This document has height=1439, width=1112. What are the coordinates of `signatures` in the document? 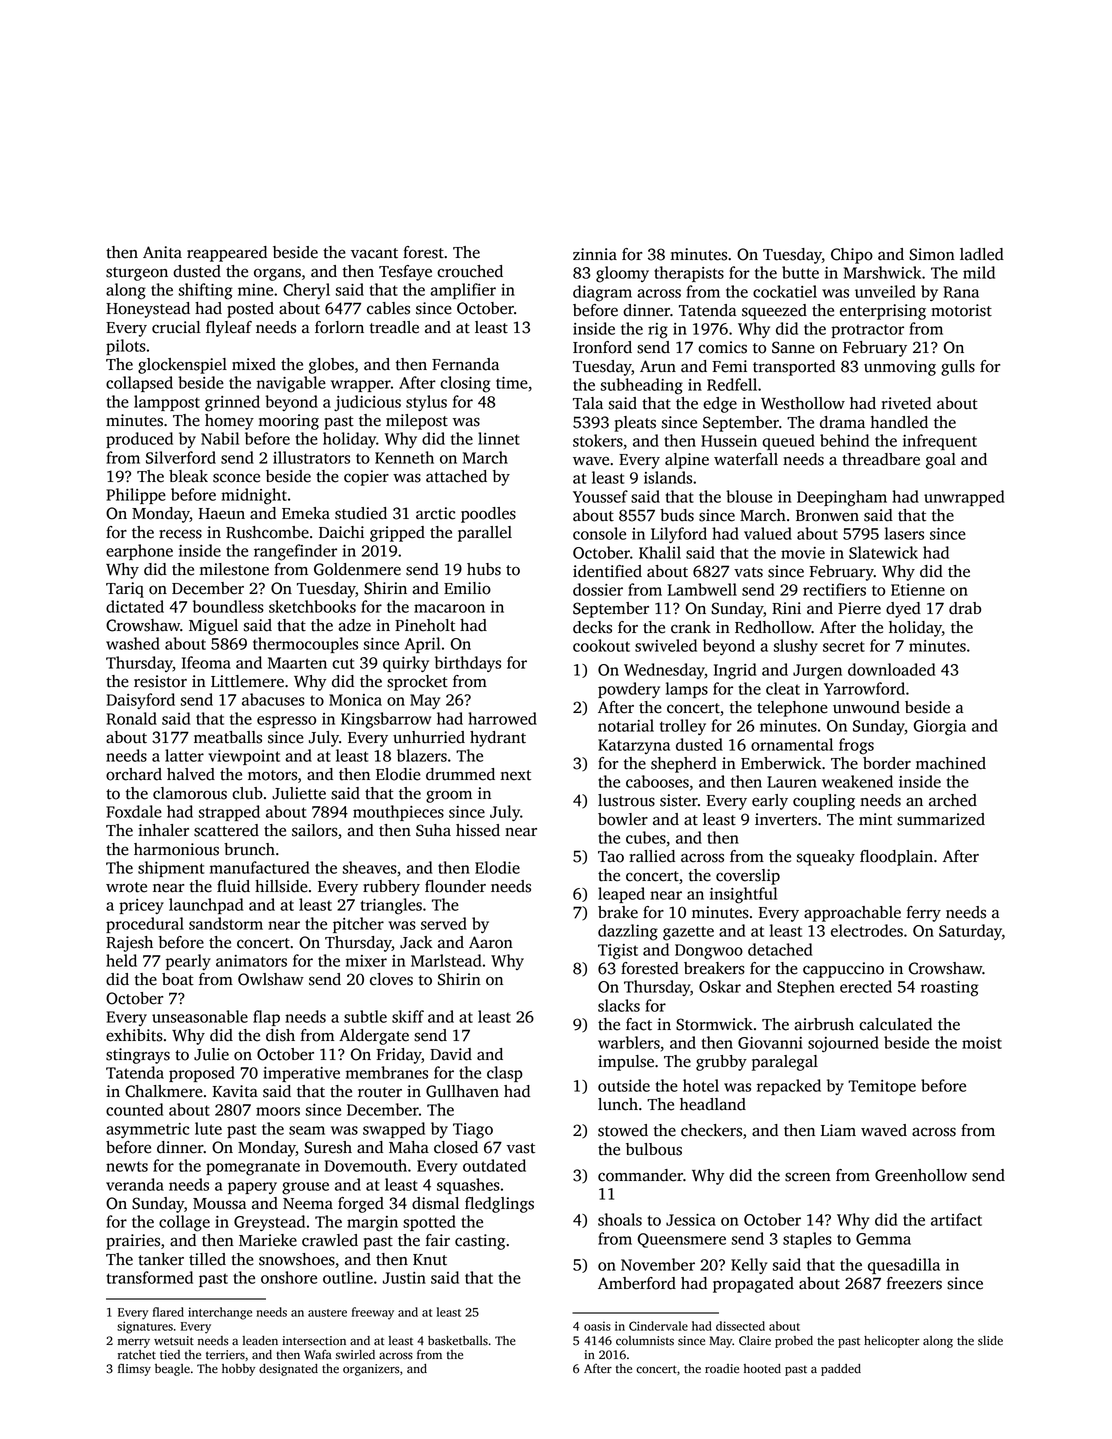 It's located at (145, 1327).
